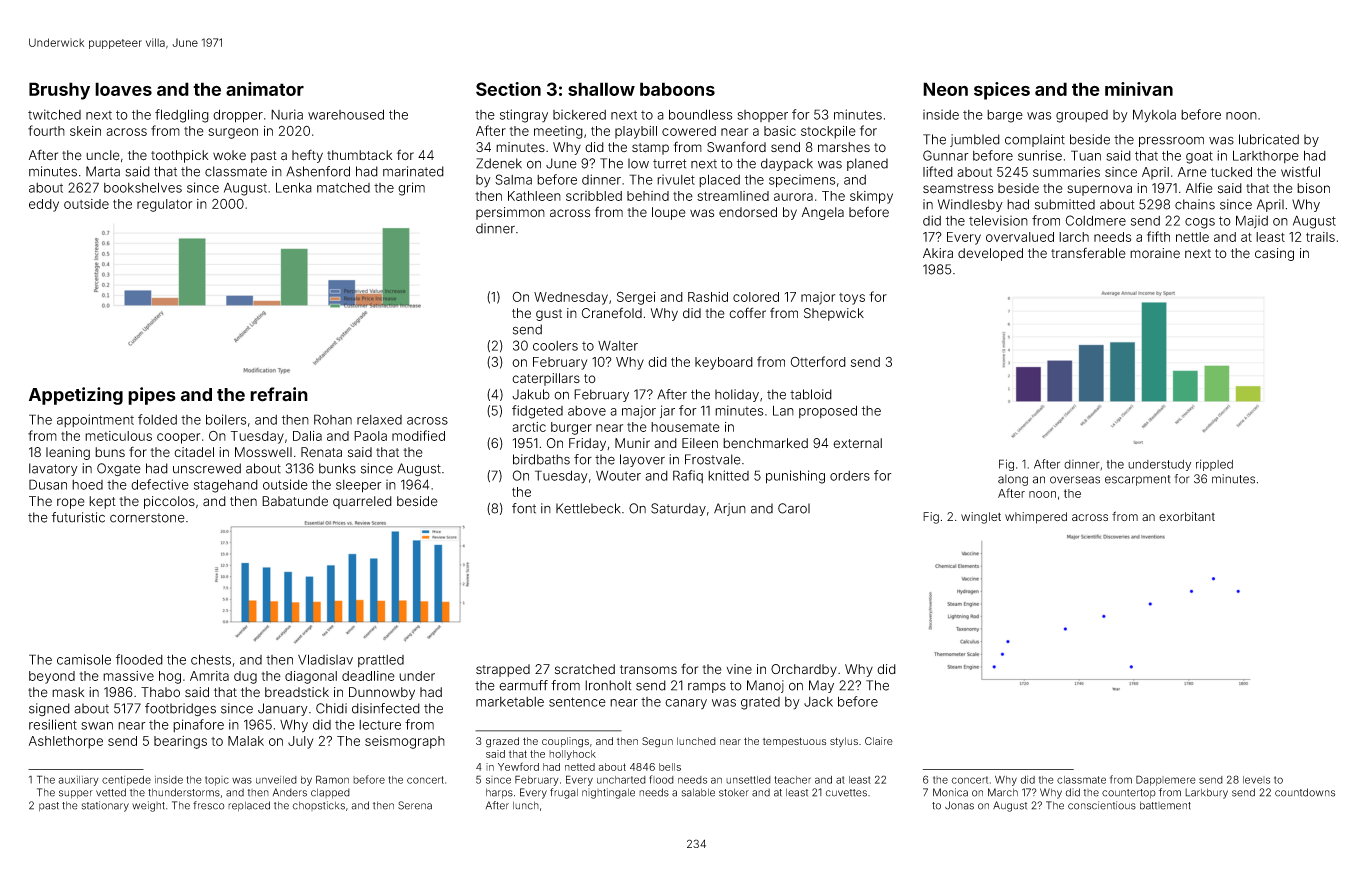  Describe the element at coordinates (79, 781) in the document. I see `auxiliary` at that location.
